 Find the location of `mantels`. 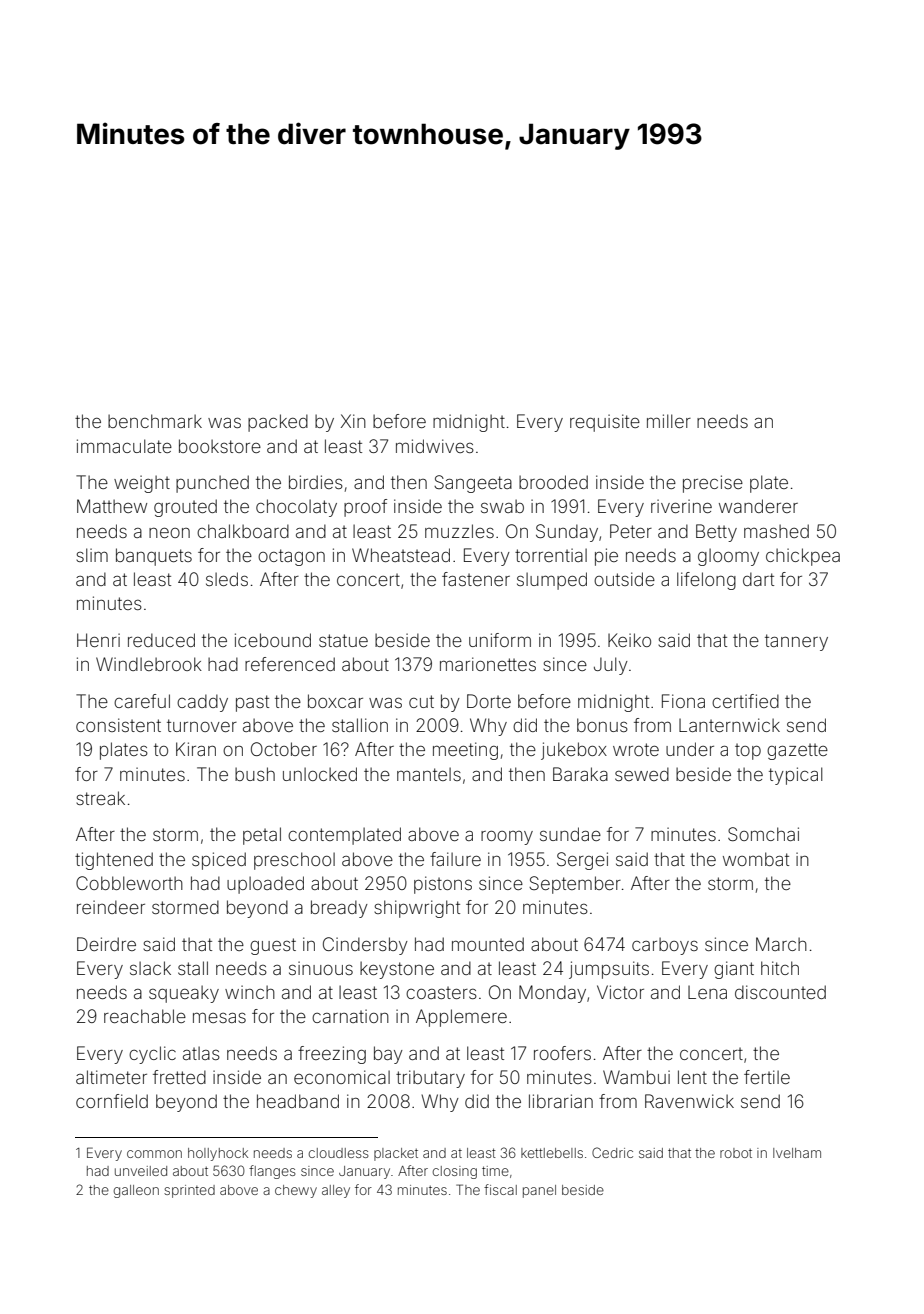

mantels is located at coordinates (429, 774).
